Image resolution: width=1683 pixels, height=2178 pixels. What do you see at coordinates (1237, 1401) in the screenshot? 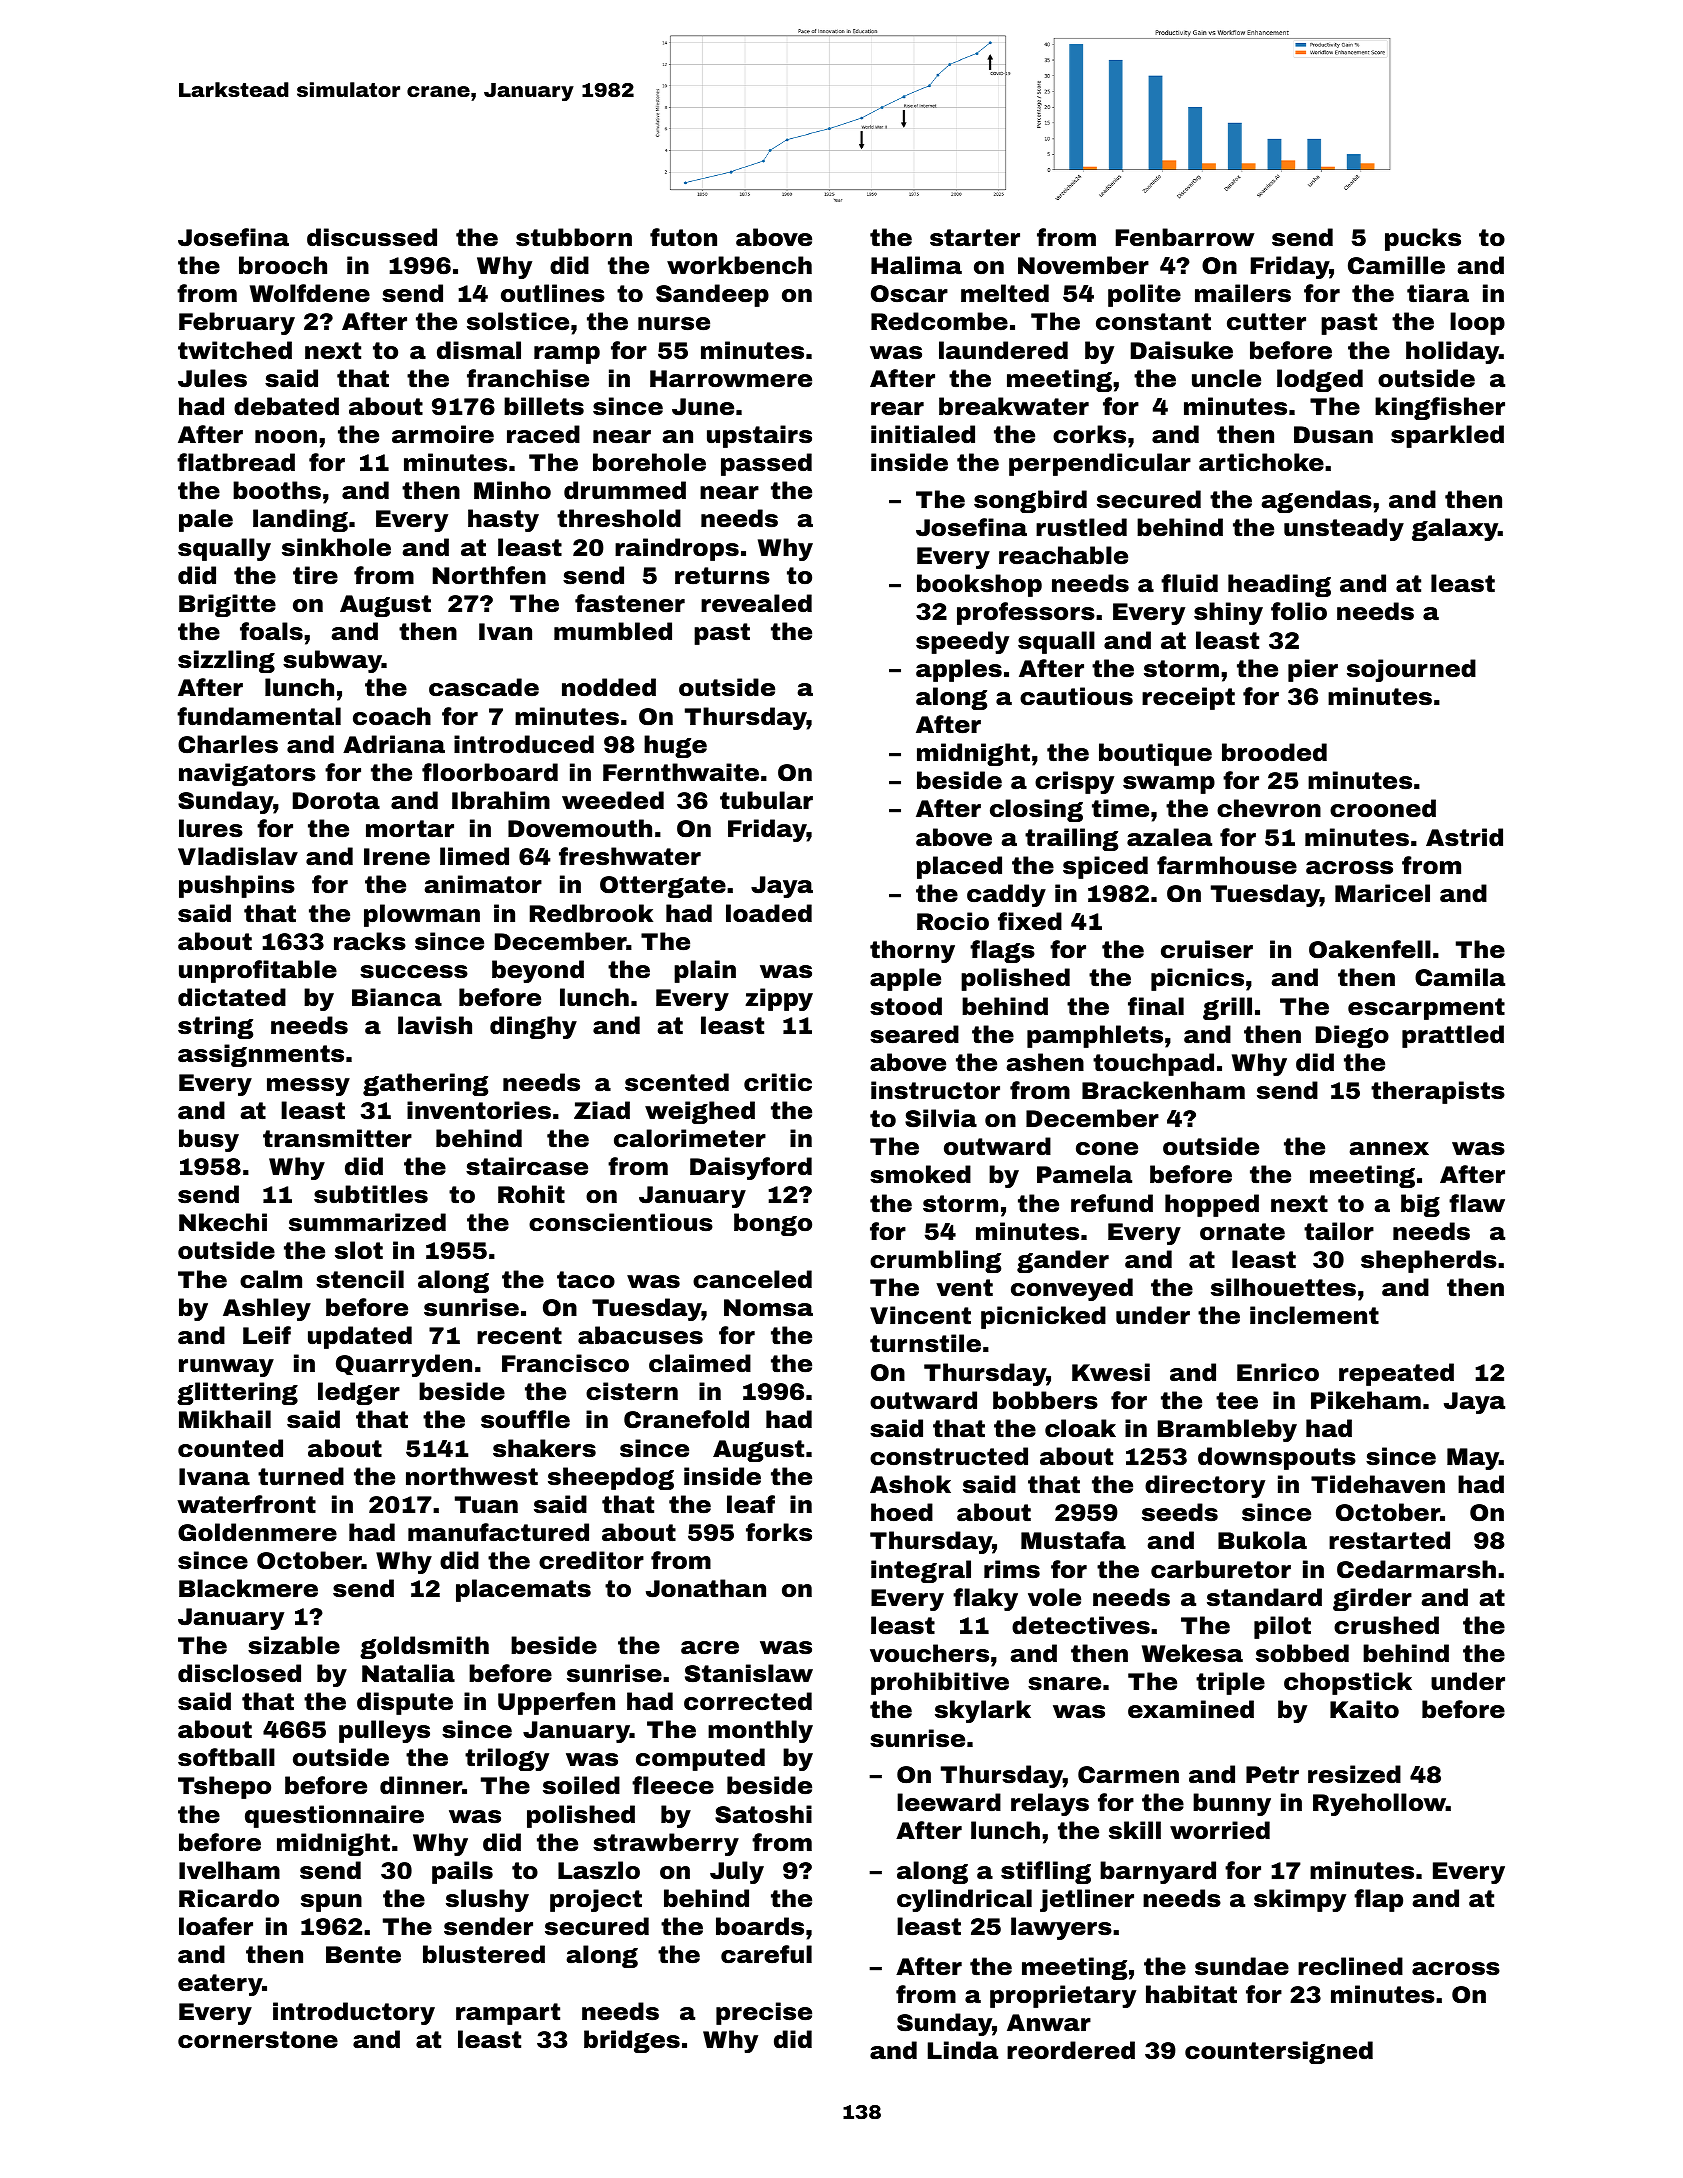
I see `tee` at bounding box center [1237, 1401].
